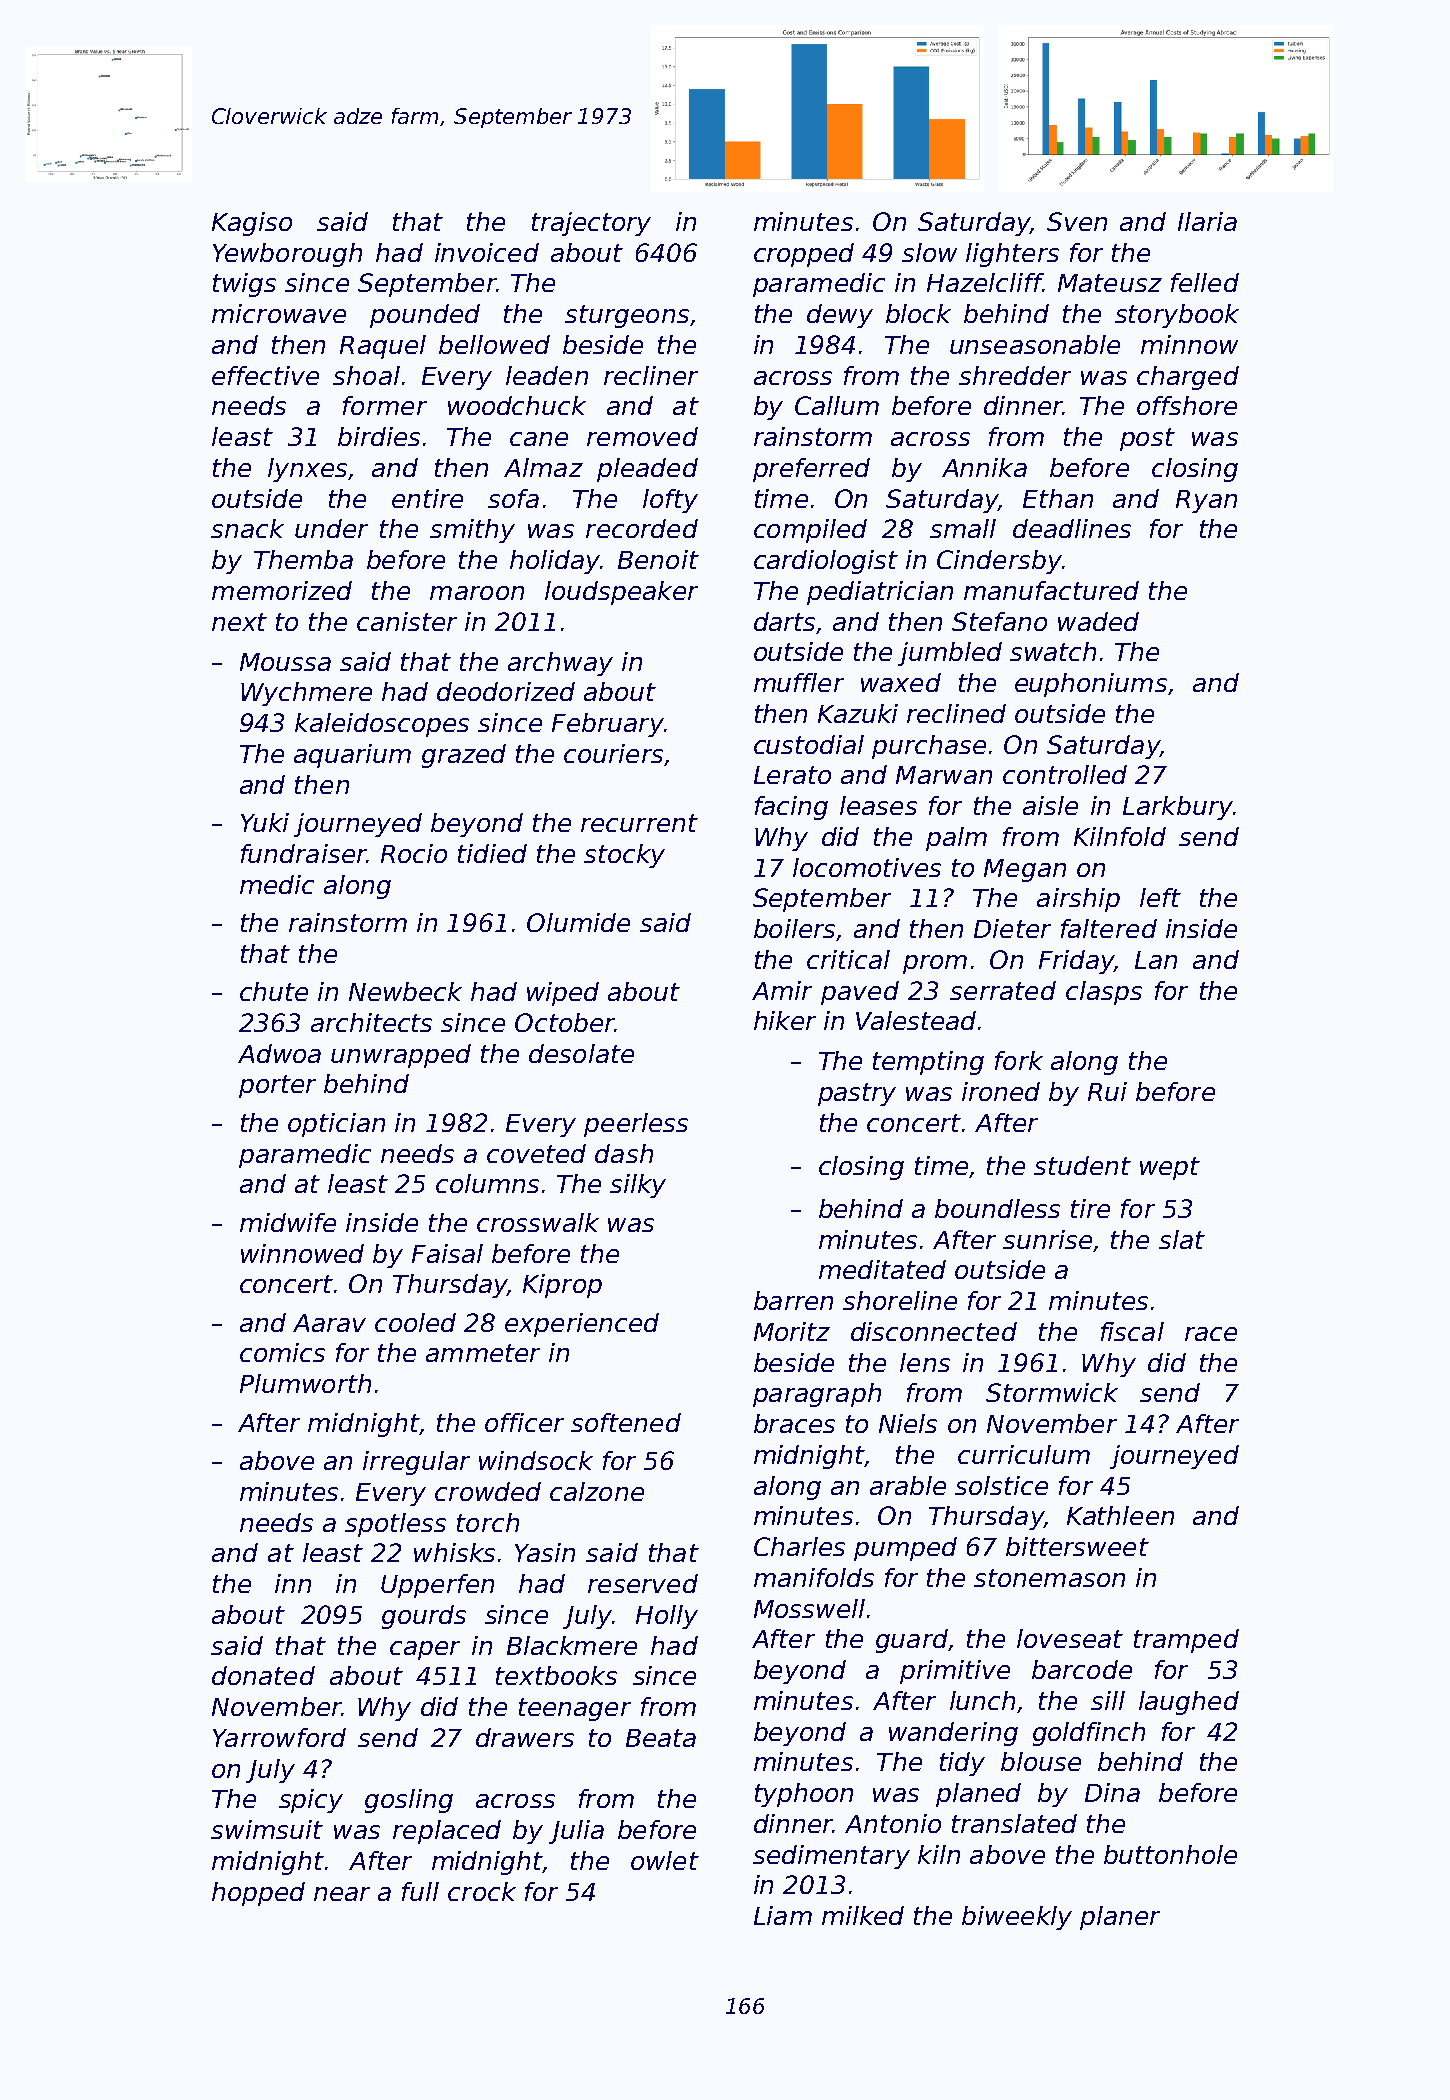 This screenshot has height=2100, width=1450. What do you see at coordinates (487, 1183) in the screenshot?
I see `columns` at bounding box center [487, 1183].
